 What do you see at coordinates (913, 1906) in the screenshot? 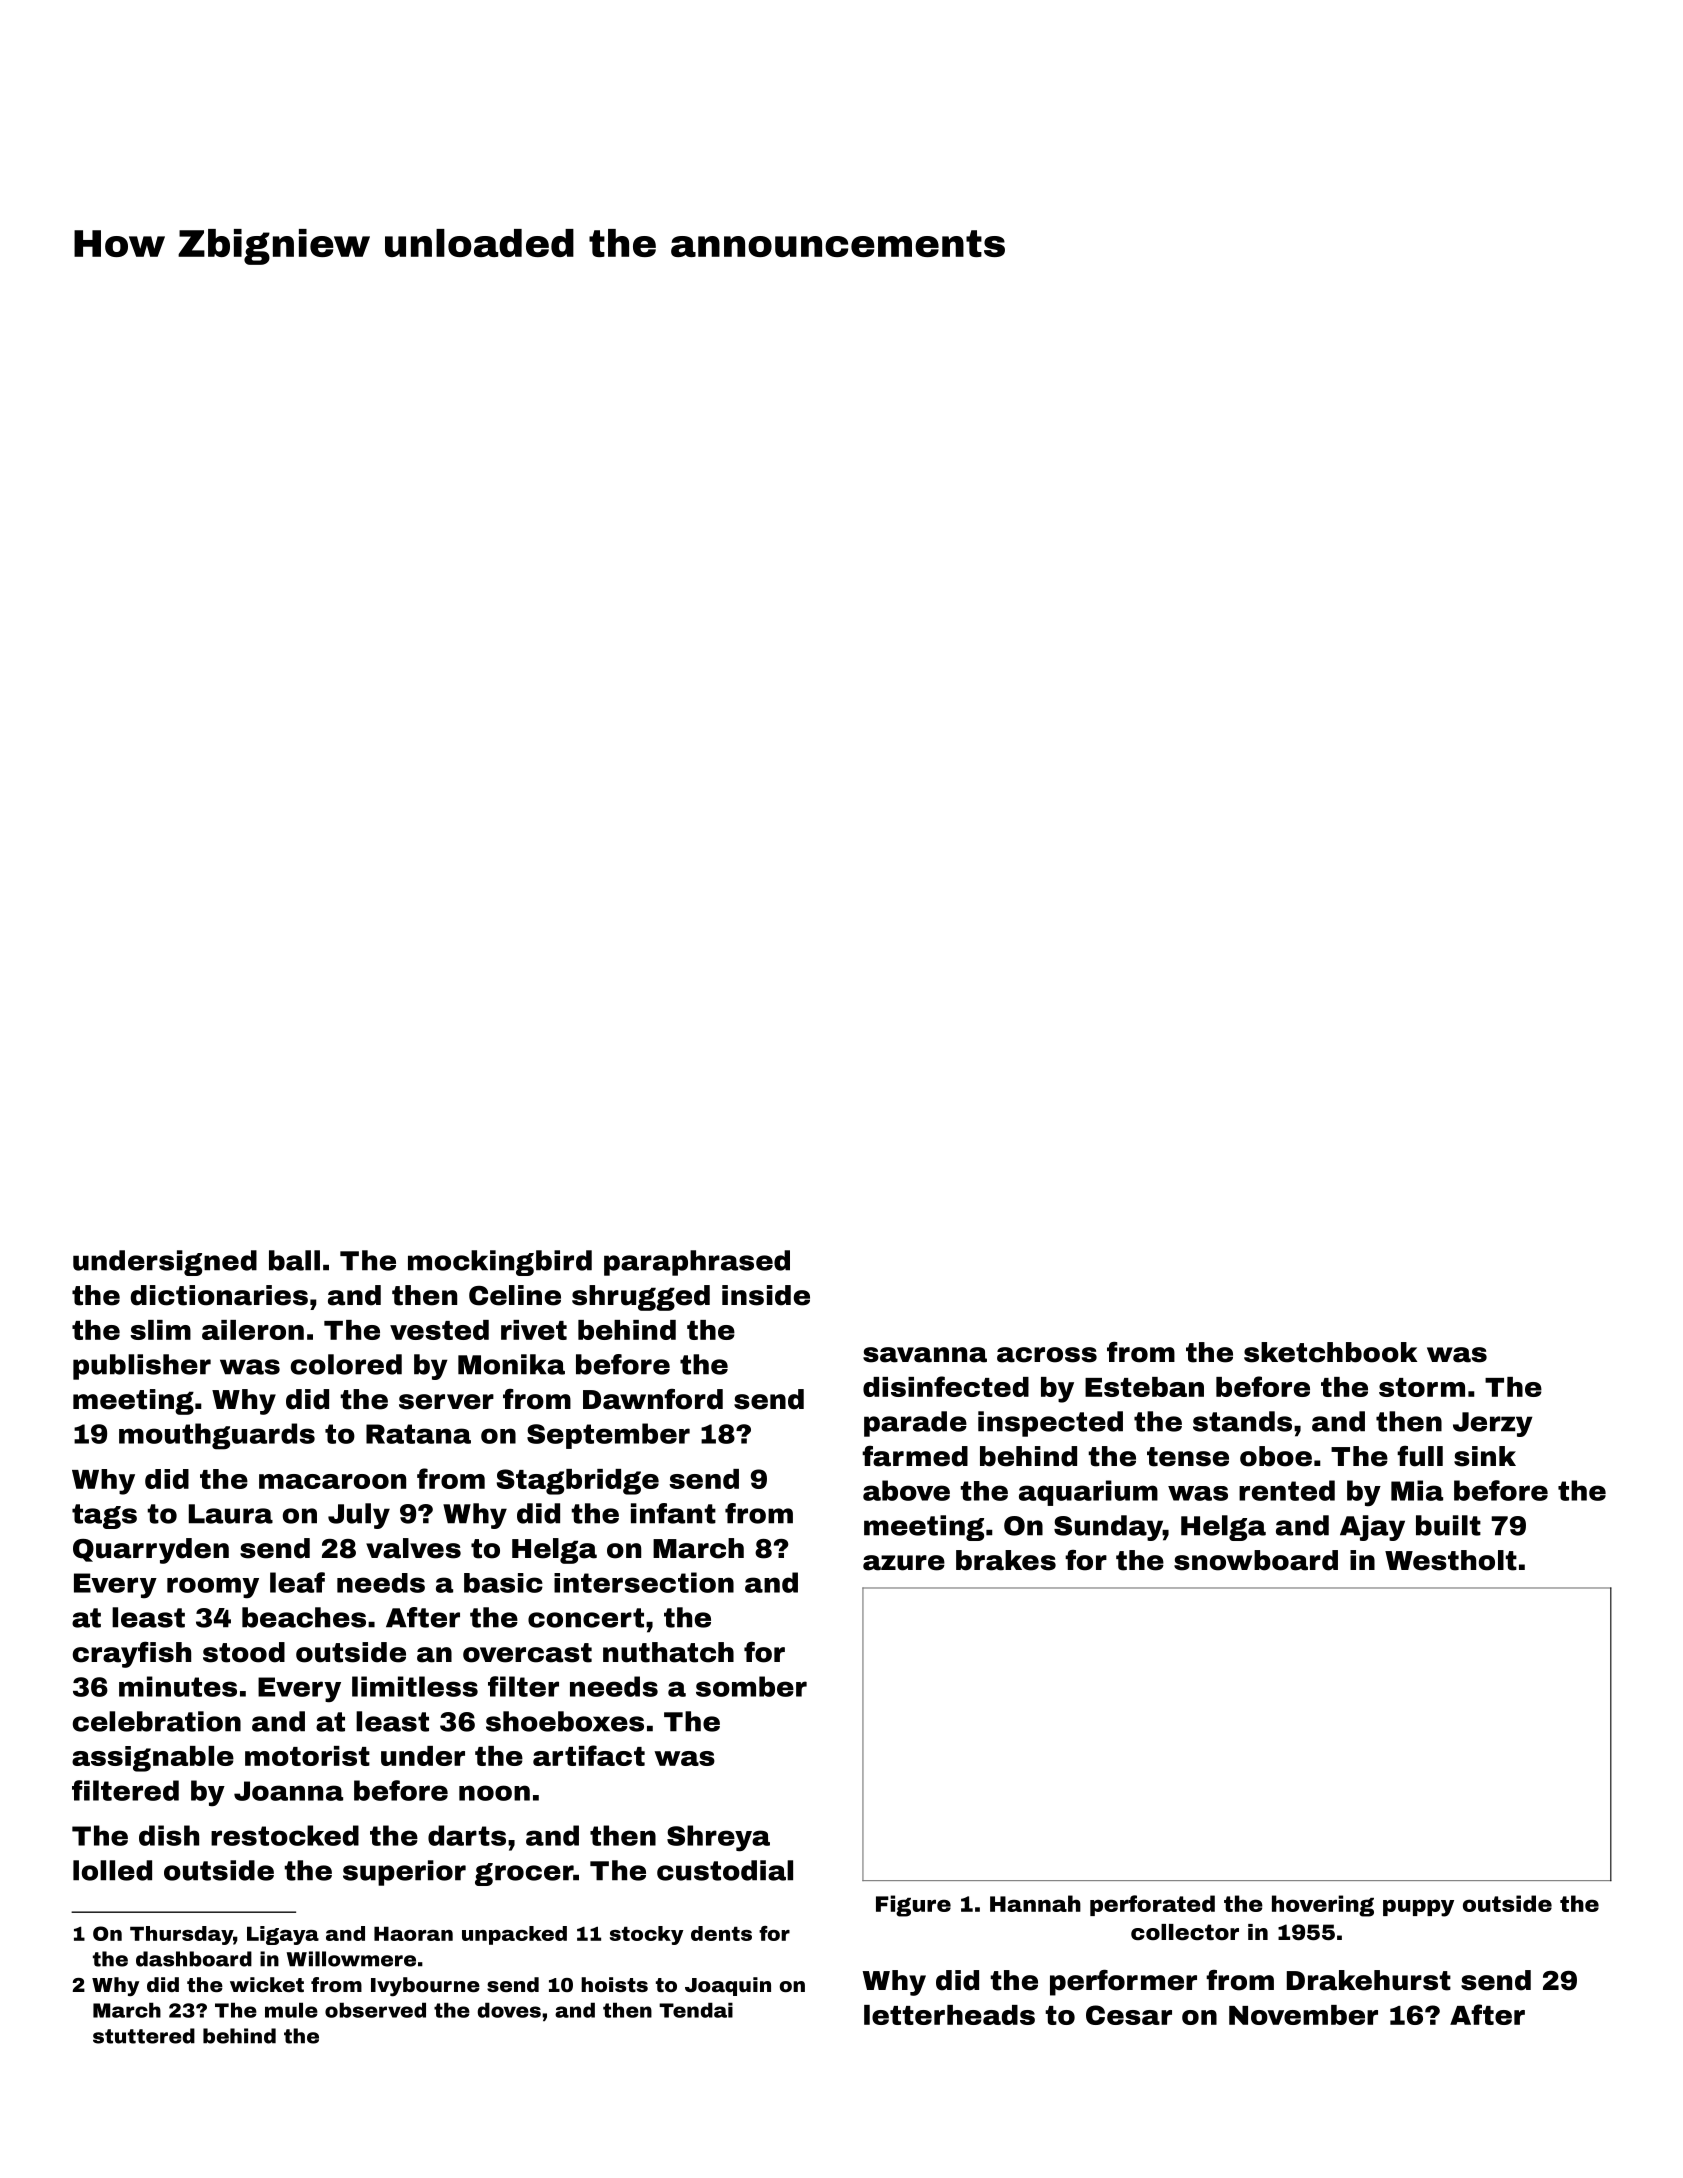
I see `Figure` at bounding box center [913, 1906].
